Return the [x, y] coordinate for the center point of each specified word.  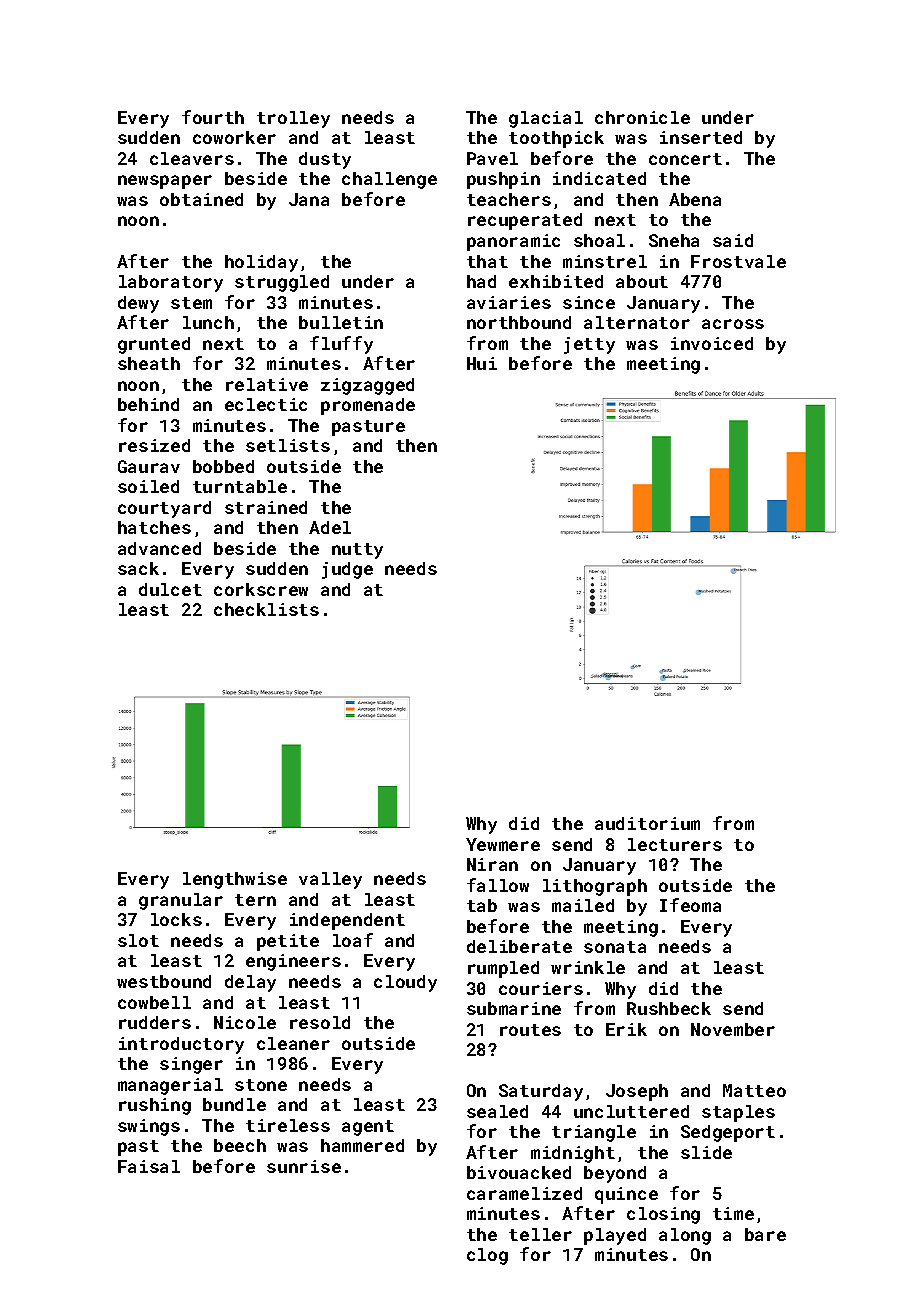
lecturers [675, 844]
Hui [482, 363]
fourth [213, 117]
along [685, 1236]
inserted [701, 137]
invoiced [712, 343]
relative [267, 384]
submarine [514, 1008]
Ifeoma [690, 905]
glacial [546, 119]
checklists [266, 609]
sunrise [304, 1166]
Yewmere [503, 844]
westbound [164, 981]
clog [487, 1256]
